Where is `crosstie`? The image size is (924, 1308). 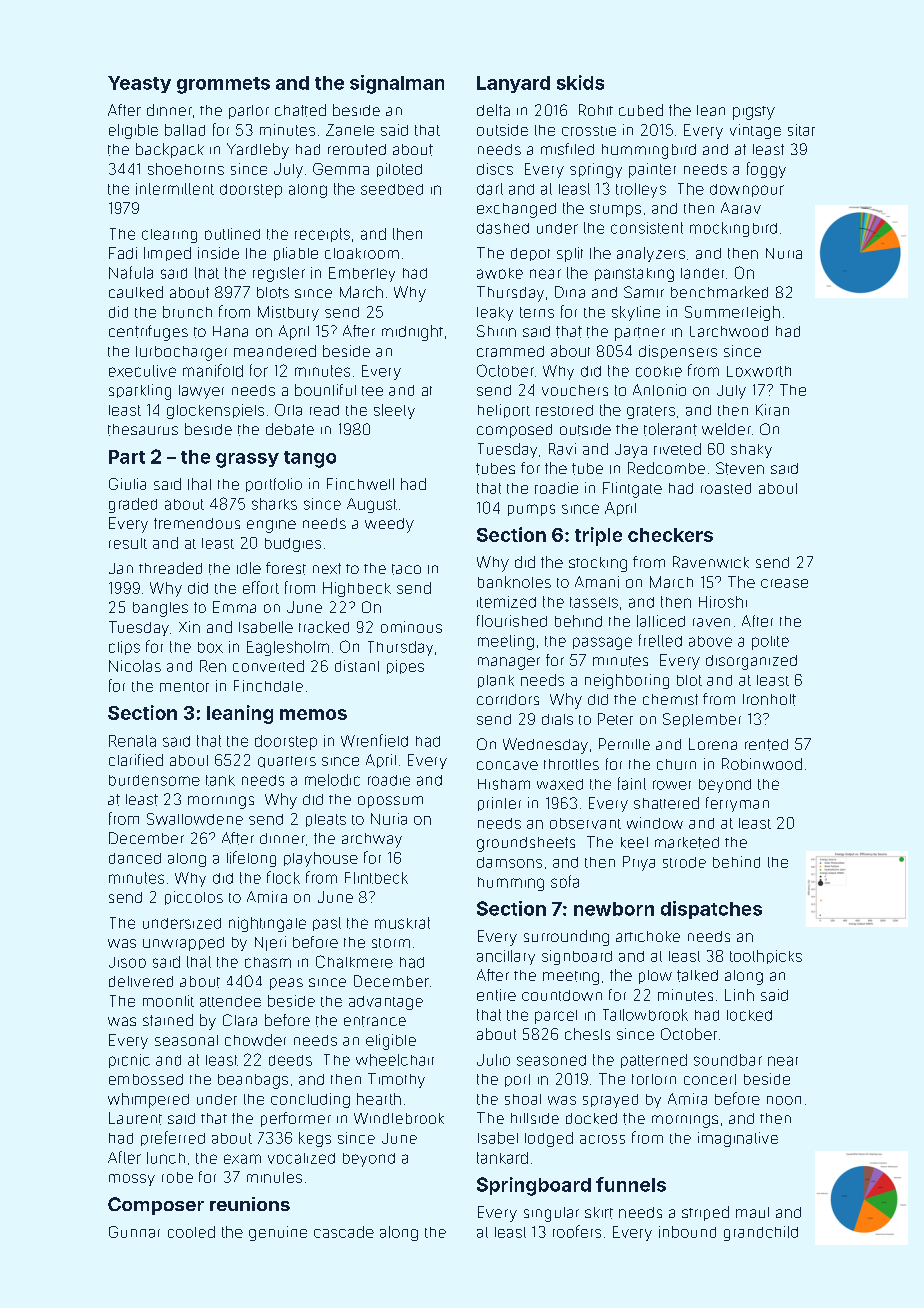
crosstie is located at coordinates (589, 131).
